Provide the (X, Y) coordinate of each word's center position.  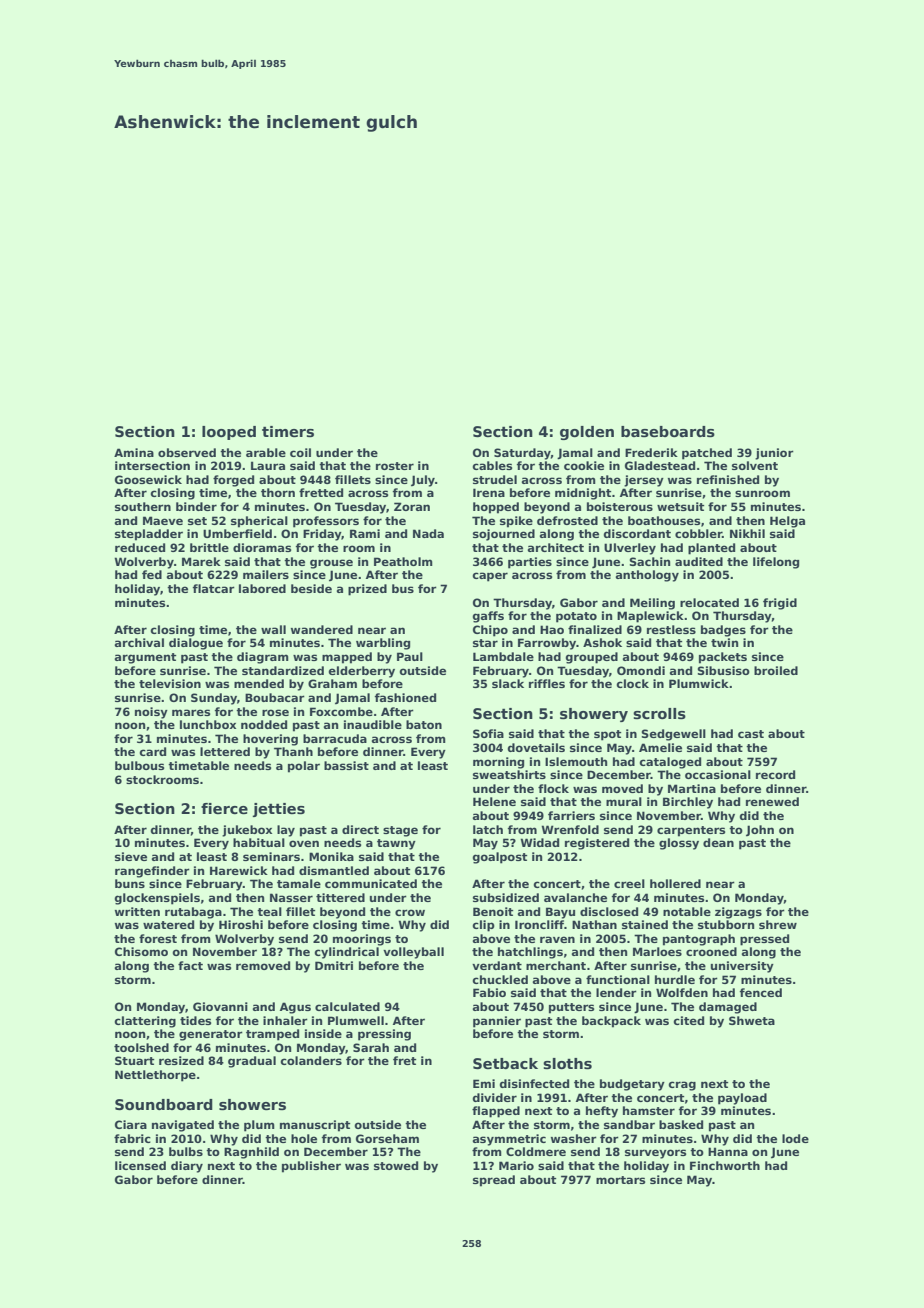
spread (494, 1181)
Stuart (134, 1060)
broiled (776, 670)
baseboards (668, 432)
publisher (311, 1167)
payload (742, 1099)
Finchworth (725, 1165)
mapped (347, 658)
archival (139, 642)
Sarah (371, 1047)
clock (632, 683)
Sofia (488, 733)
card (152, 751)
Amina (134, 452)
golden (587, 433)
